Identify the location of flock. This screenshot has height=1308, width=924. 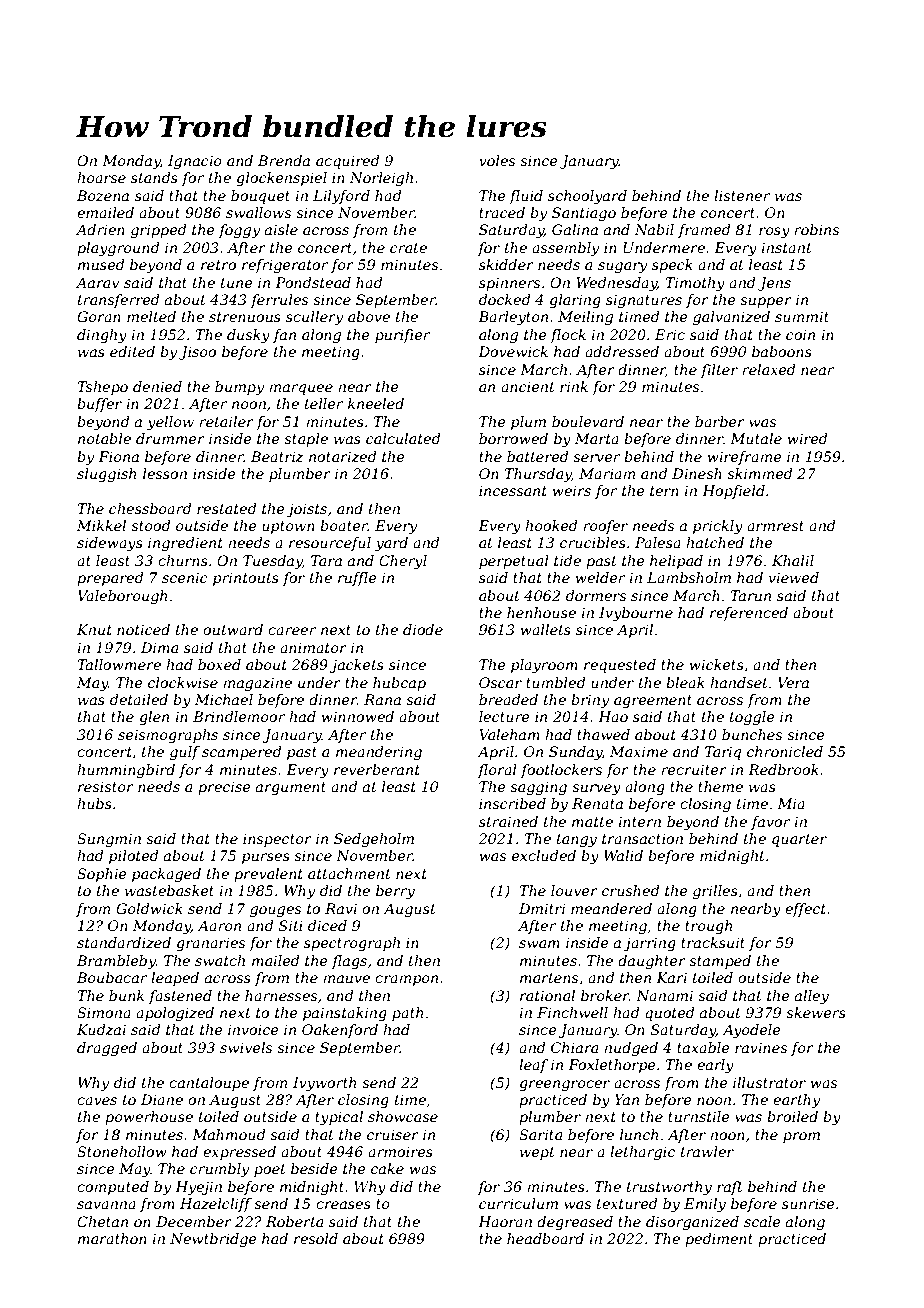
(568, 336).
